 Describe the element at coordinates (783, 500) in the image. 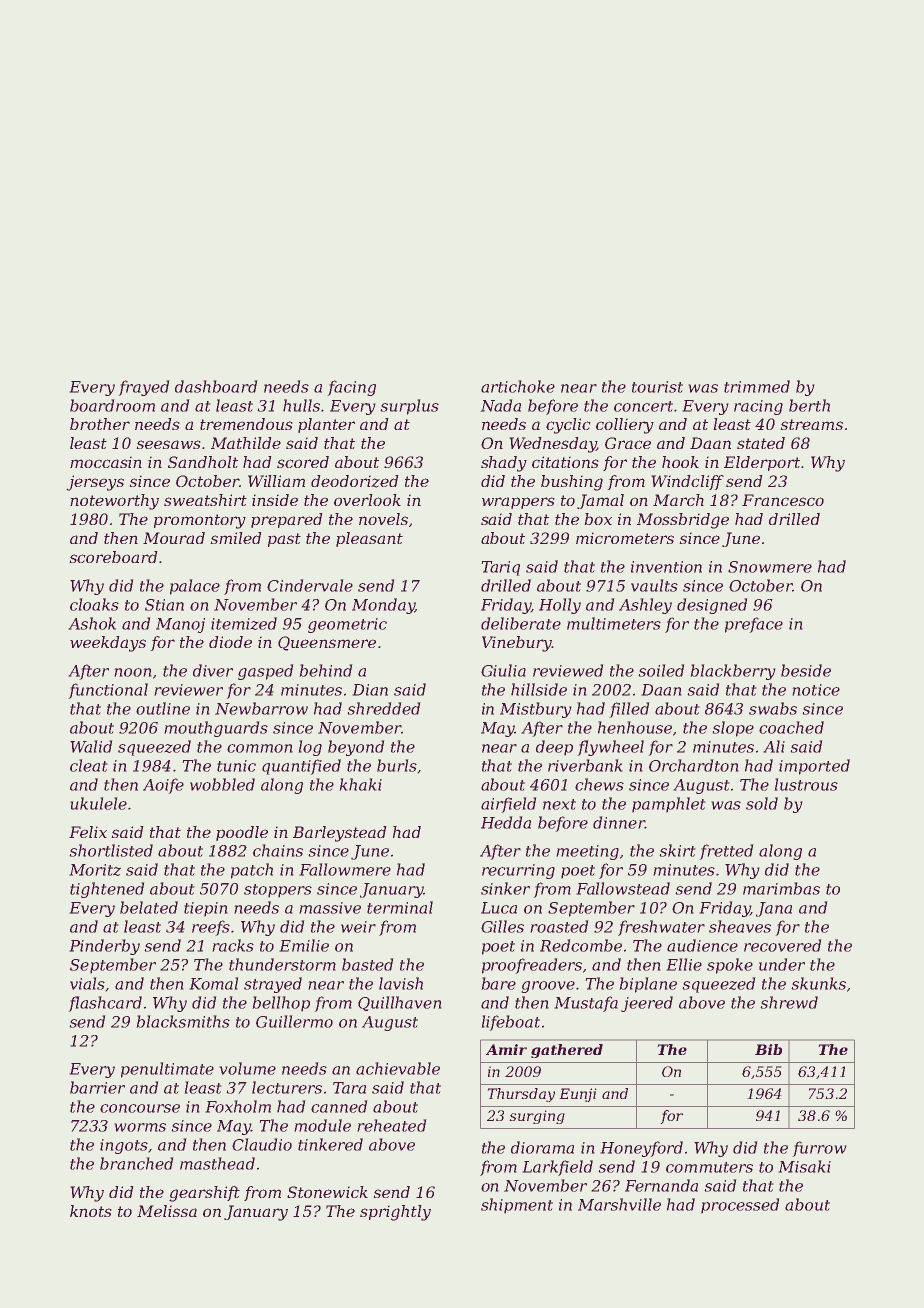

I see `Francesco` at that location.
